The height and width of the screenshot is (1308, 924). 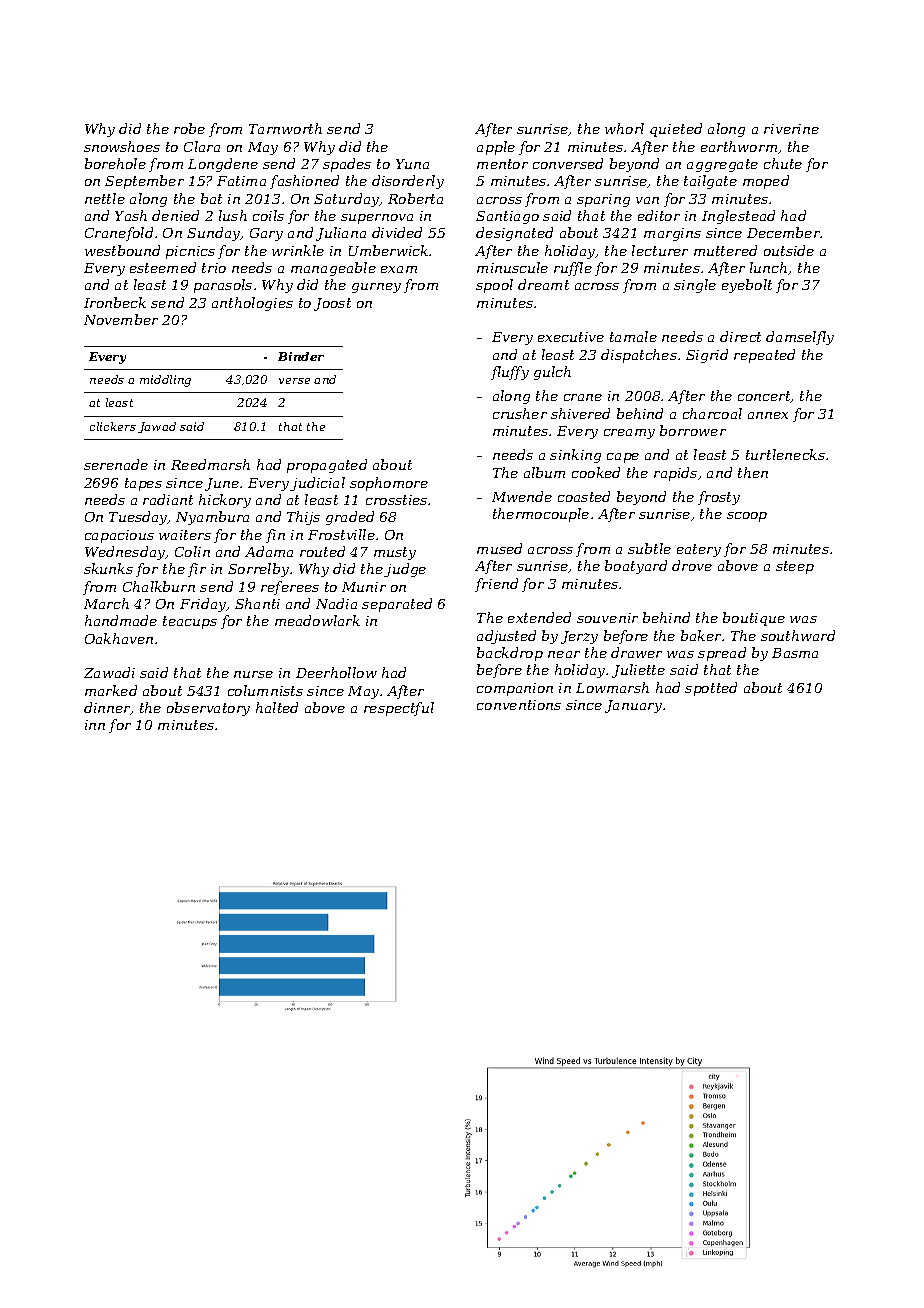 What do you see at coordinates (494, 286) in the screenshot?
I see `spool` at bounding box center [494, 286].
